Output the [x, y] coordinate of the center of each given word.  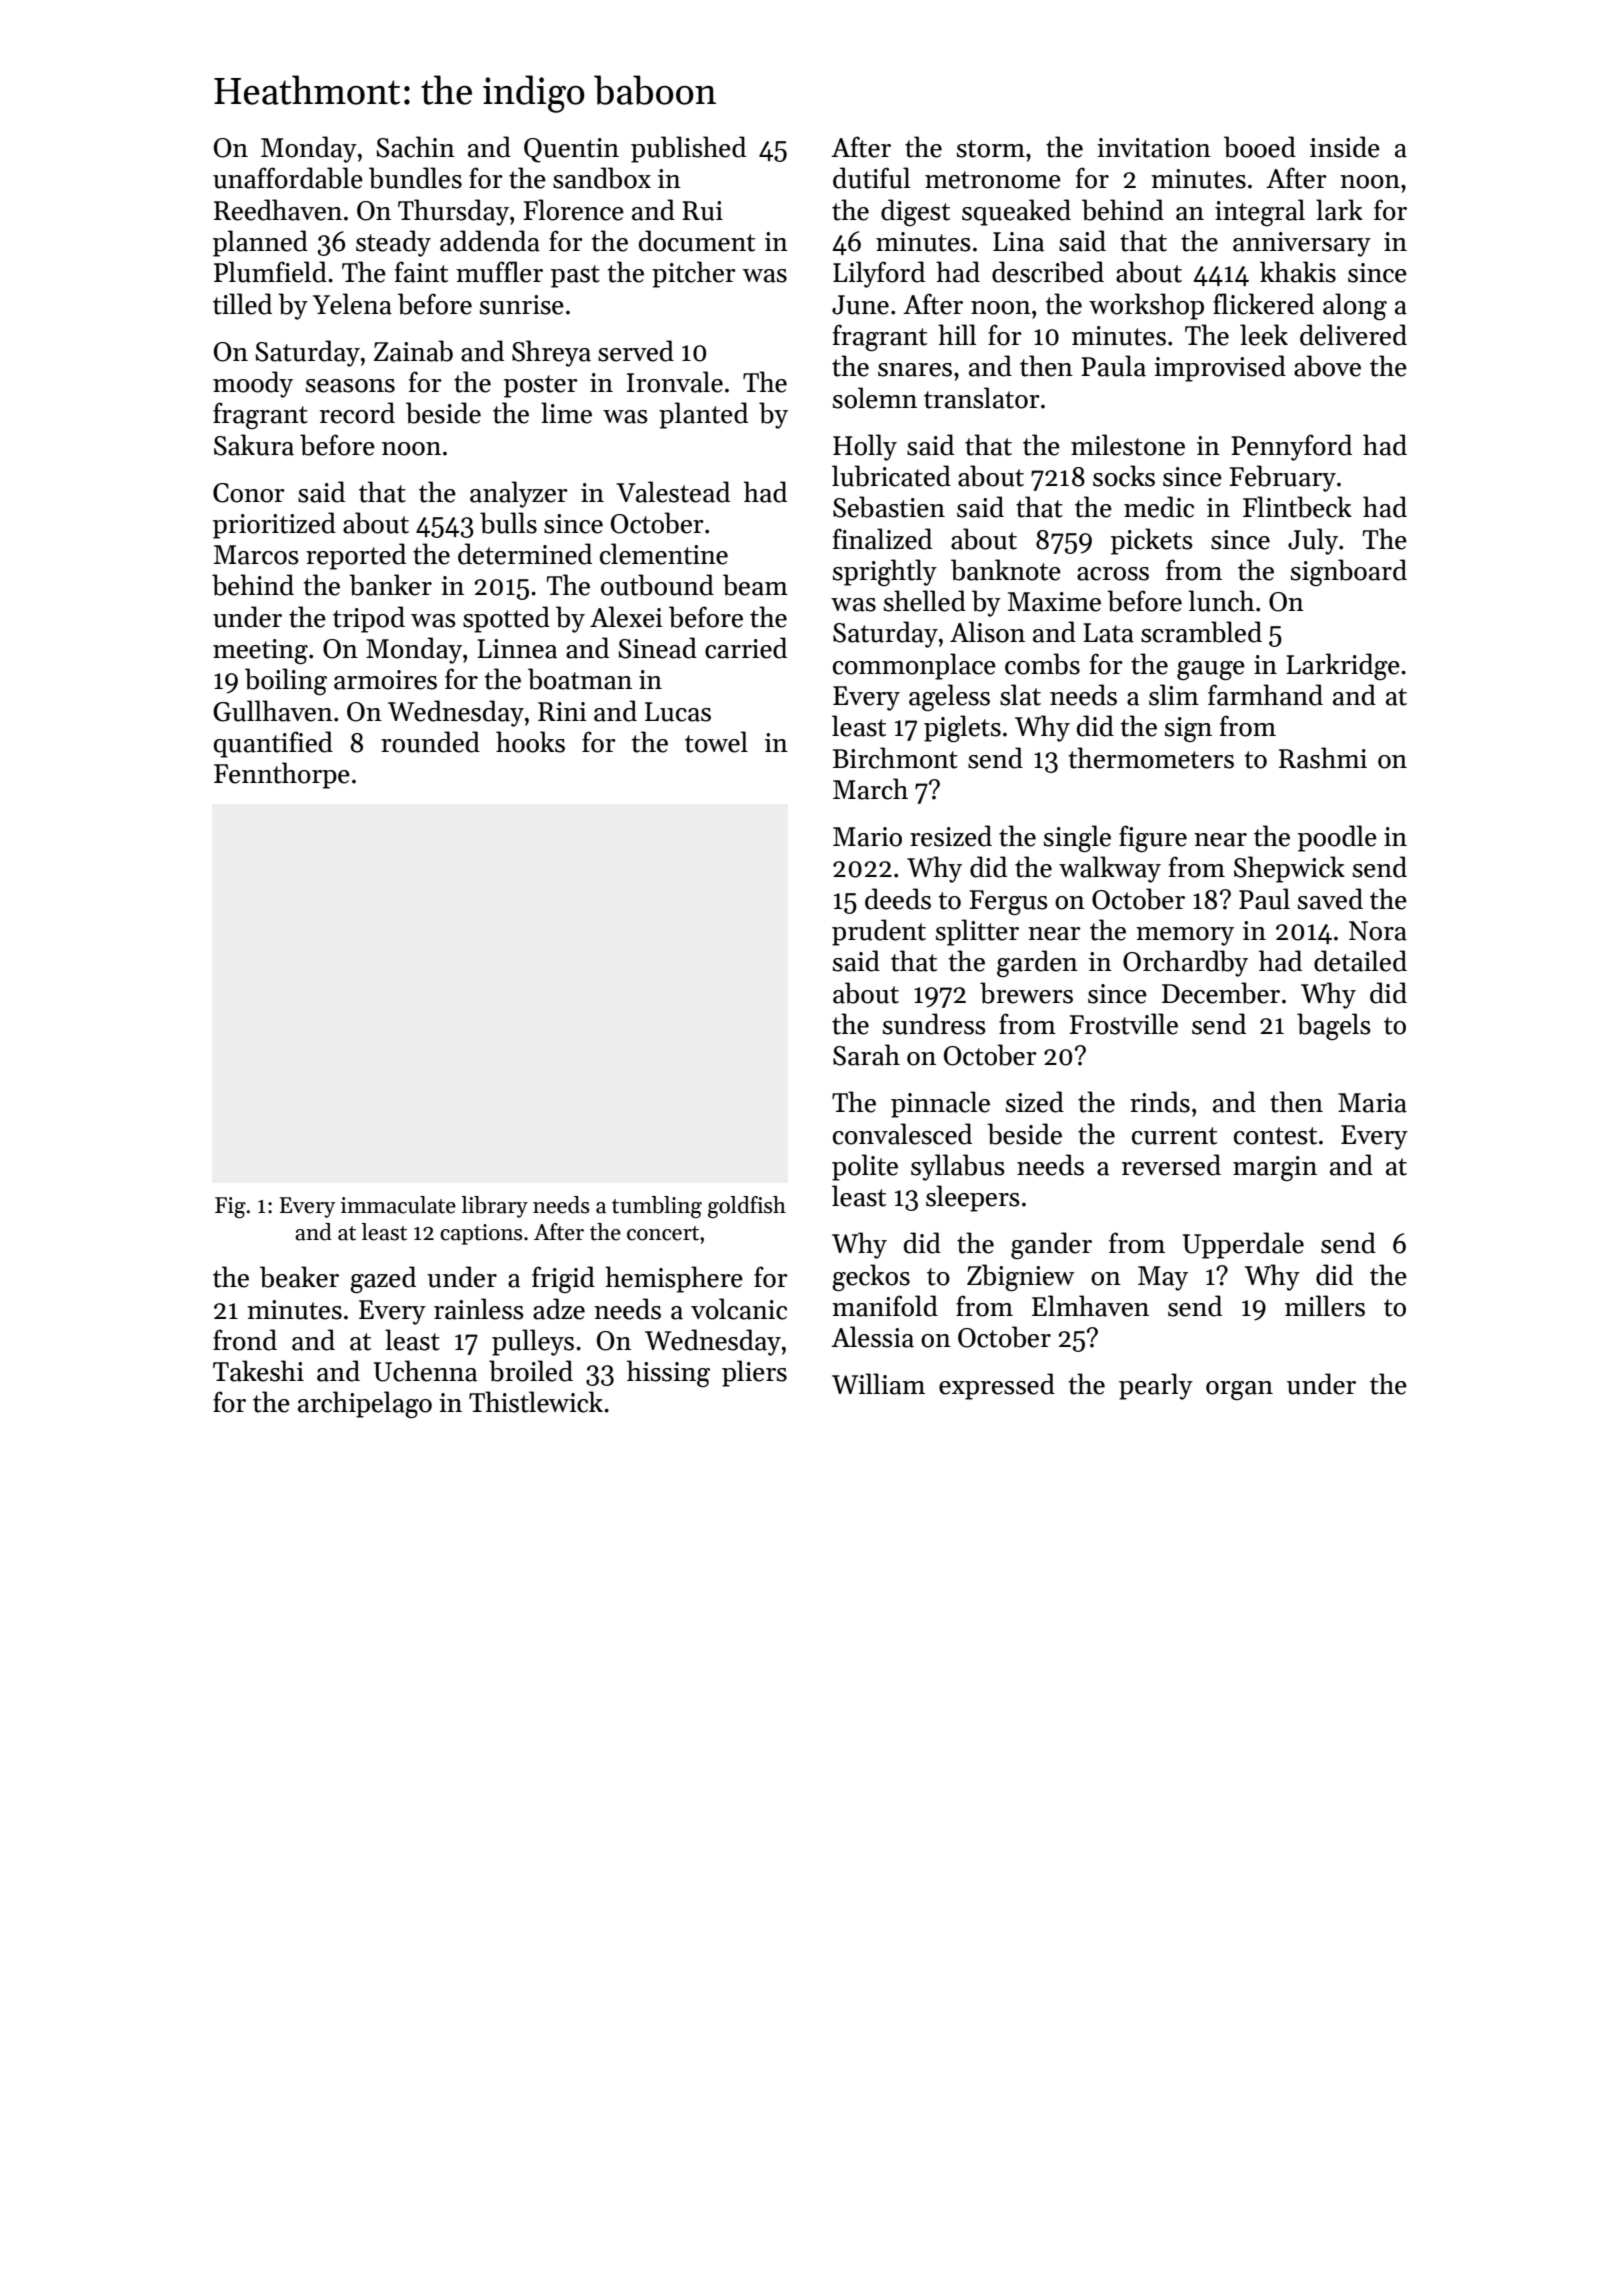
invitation [1154, 148]
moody [253, 384]
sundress [934, 1024]
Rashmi [1323, 758]
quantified [273, 744]
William [878, 1384]
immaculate [398, 1205]
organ [1239, 1390]
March [870, 789]
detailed [1360, 961]
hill [957, 334]
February [1282, 478]
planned [260, 243]
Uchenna [425, 1371]
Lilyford [879, 274]
